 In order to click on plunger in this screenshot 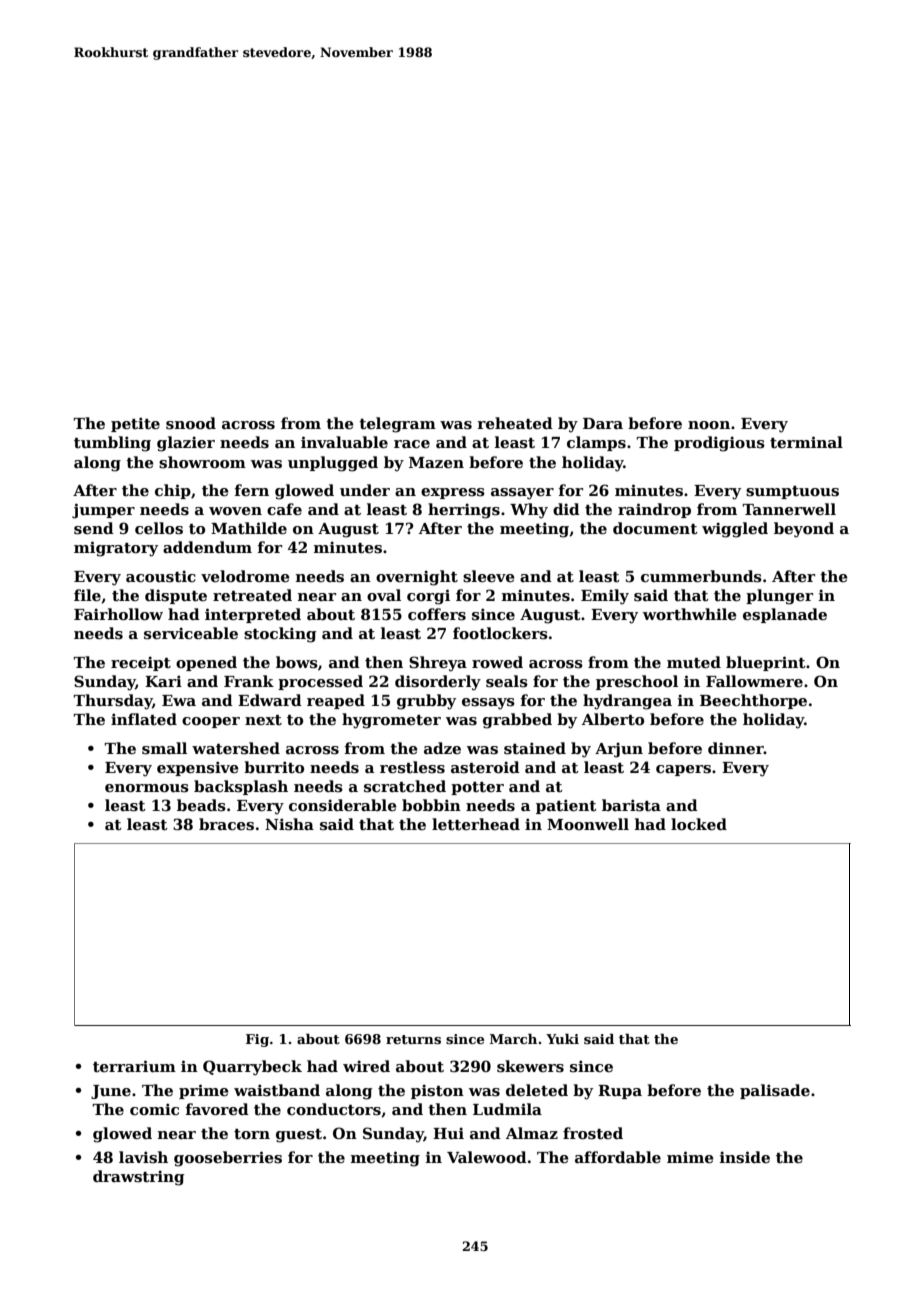, I will do `click(779, 597)`.
